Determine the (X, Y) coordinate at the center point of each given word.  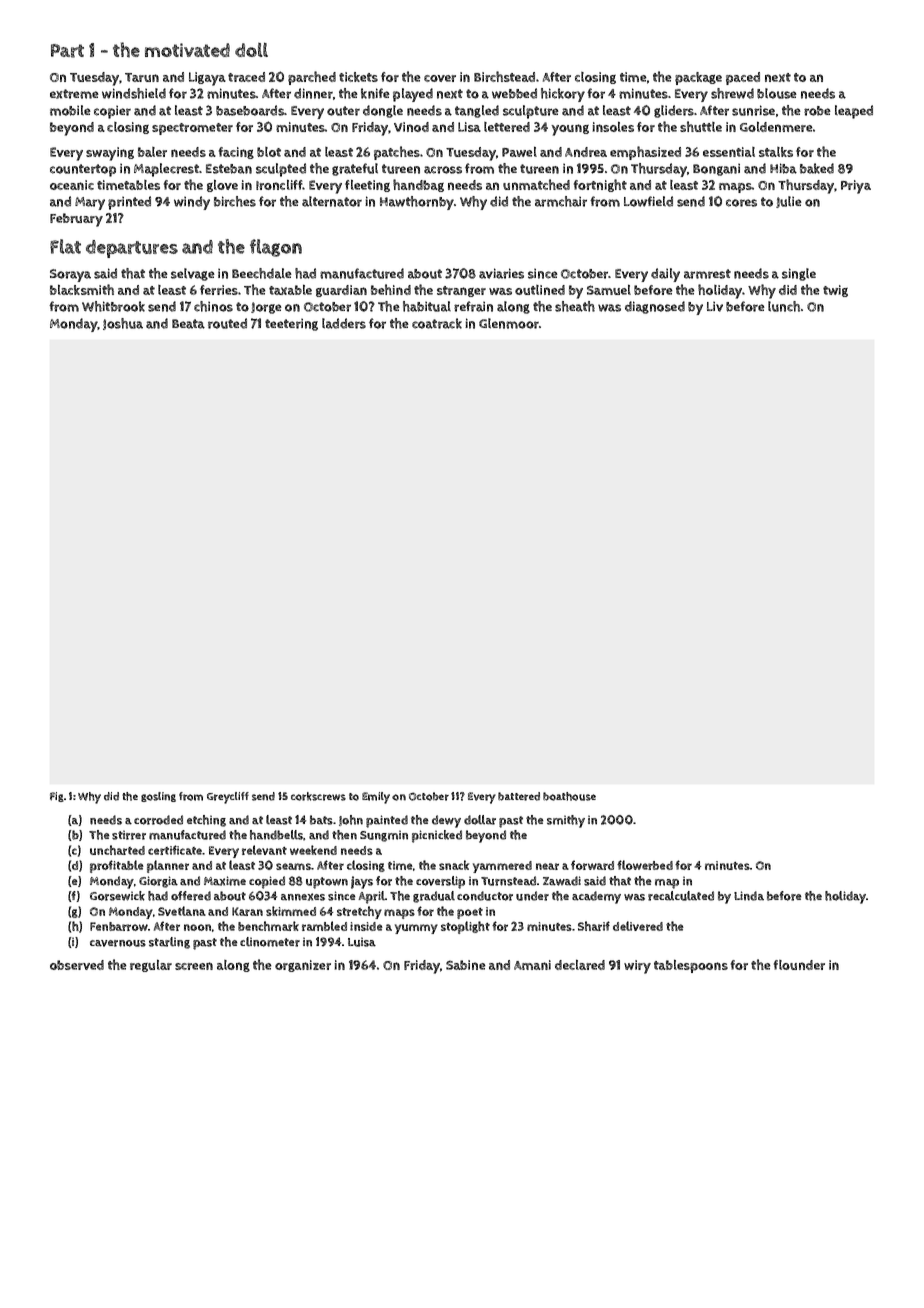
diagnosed (655, 307)
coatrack (437, 323)
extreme (74, 94)
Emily (376, 798)
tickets (358, 77)
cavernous (118, 943)
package (698, 78)
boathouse (569, 796)
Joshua (123, 324)
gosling (158, 797)
